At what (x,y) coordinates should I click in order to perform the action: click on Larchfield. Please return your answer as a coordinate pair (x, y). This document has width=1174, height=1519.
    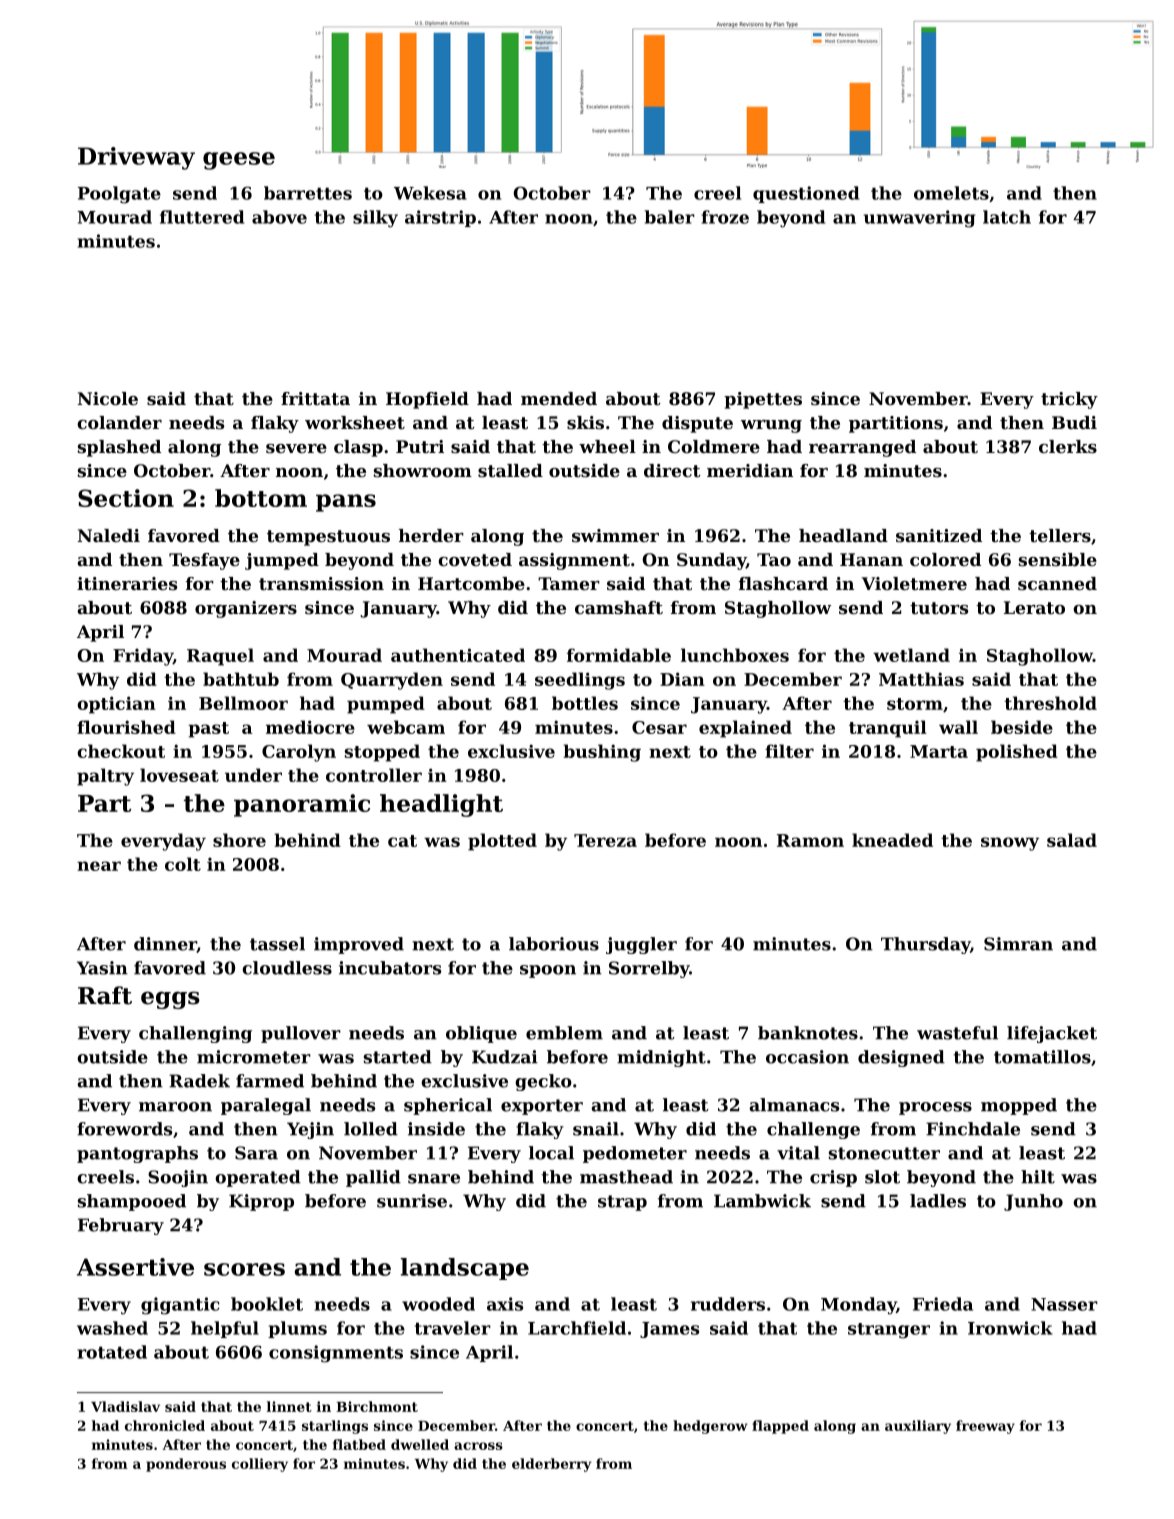
    Looking at the image, I should click on (577, 1328).
